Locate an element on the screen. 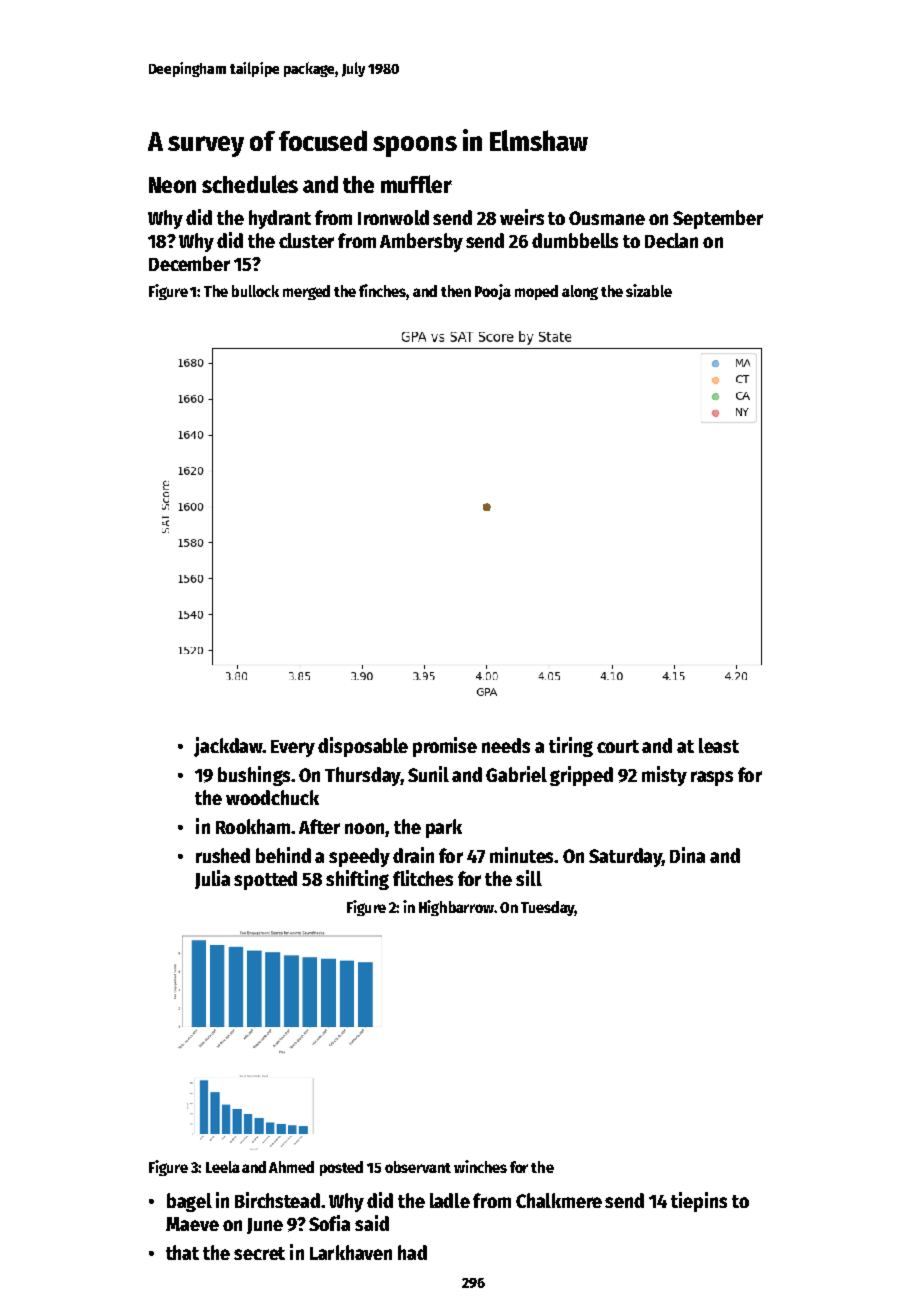 The width and height of the screenshot is (924, 1314). least is located at coordinates (719, 745).
